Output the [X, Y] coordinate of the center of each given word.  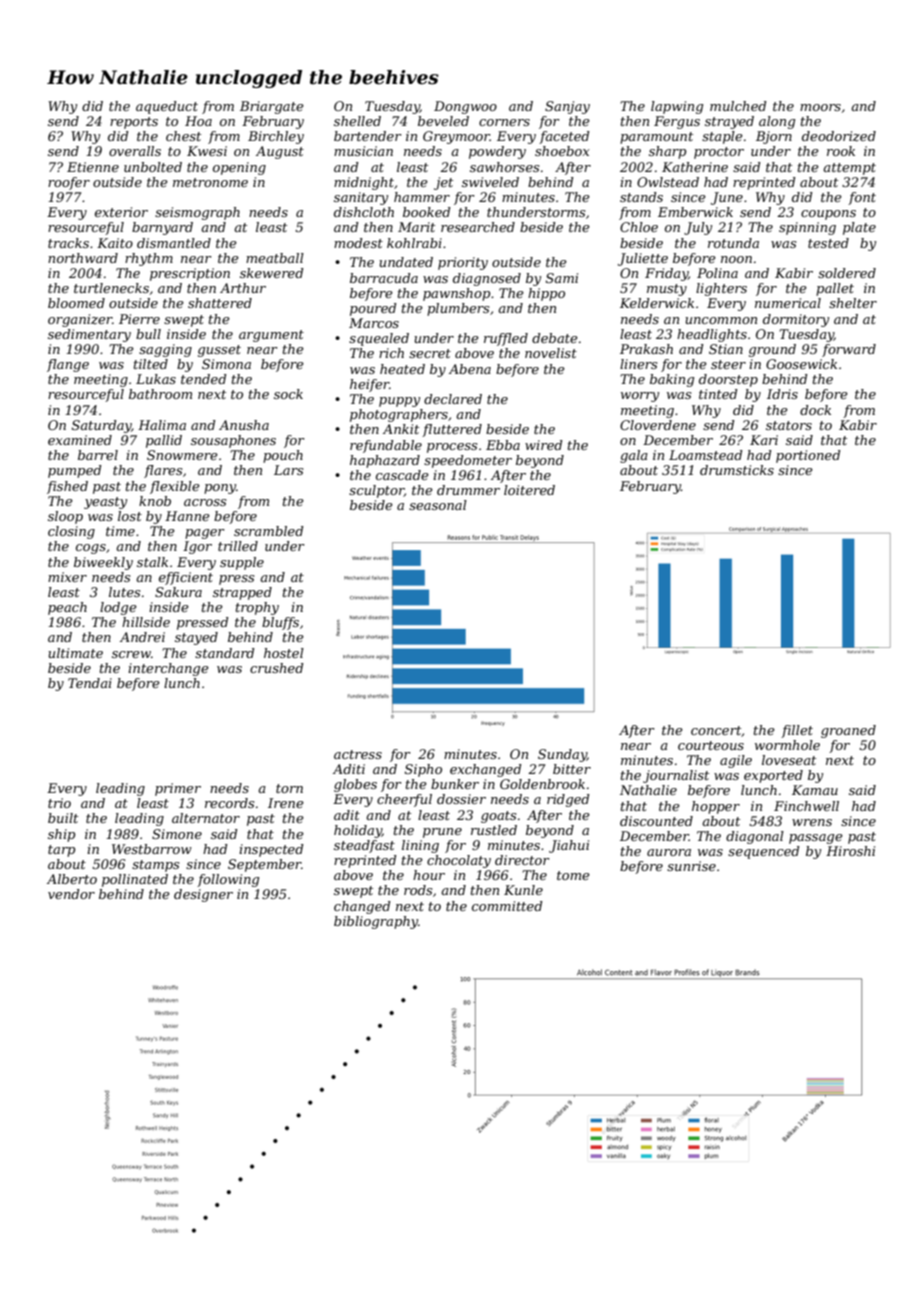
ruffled [506, 339]
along [777, 122]
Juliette [643, 259]
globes [355, 785]
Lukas [156, 379]
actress [358, 754]
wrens [812, 822]
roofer [69, 183]
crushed [277, 668]
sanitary [361, 198]
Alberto [72, 879]
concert [716, 730]
